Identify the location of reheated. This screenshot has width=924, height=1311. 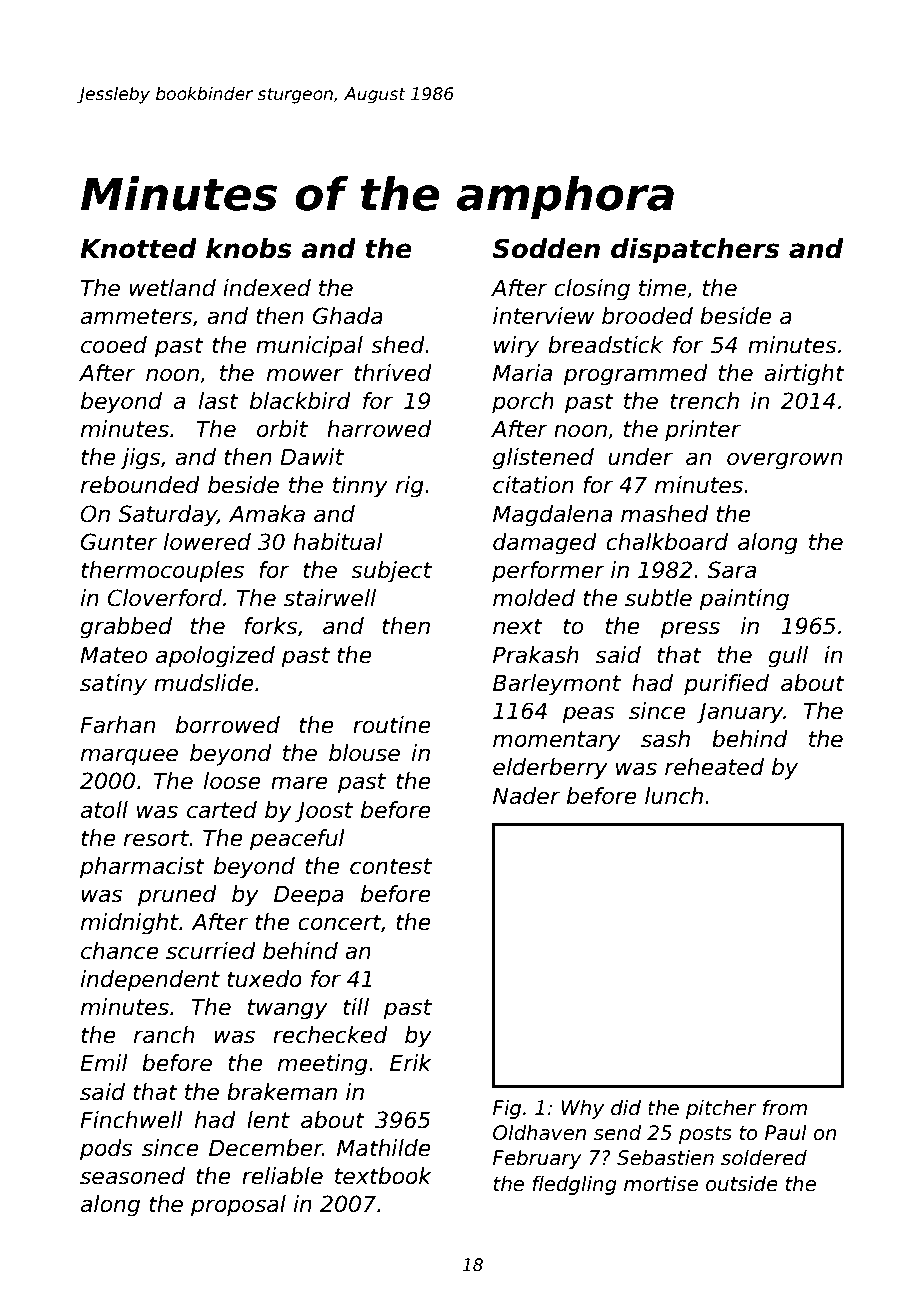
(714, 767).
